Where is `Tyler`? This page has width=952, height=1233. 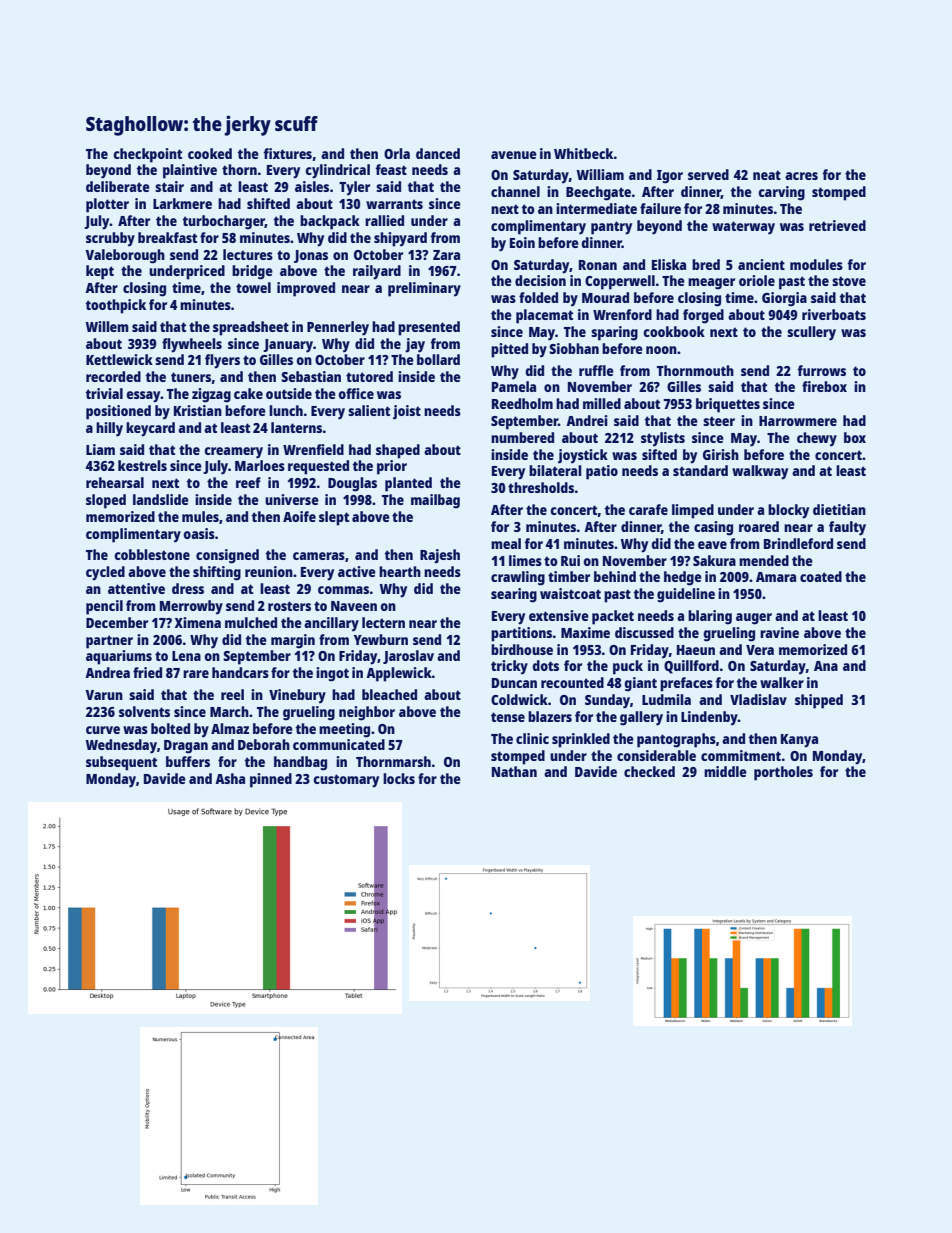 Tyler is located at coordinates (354, 188).
